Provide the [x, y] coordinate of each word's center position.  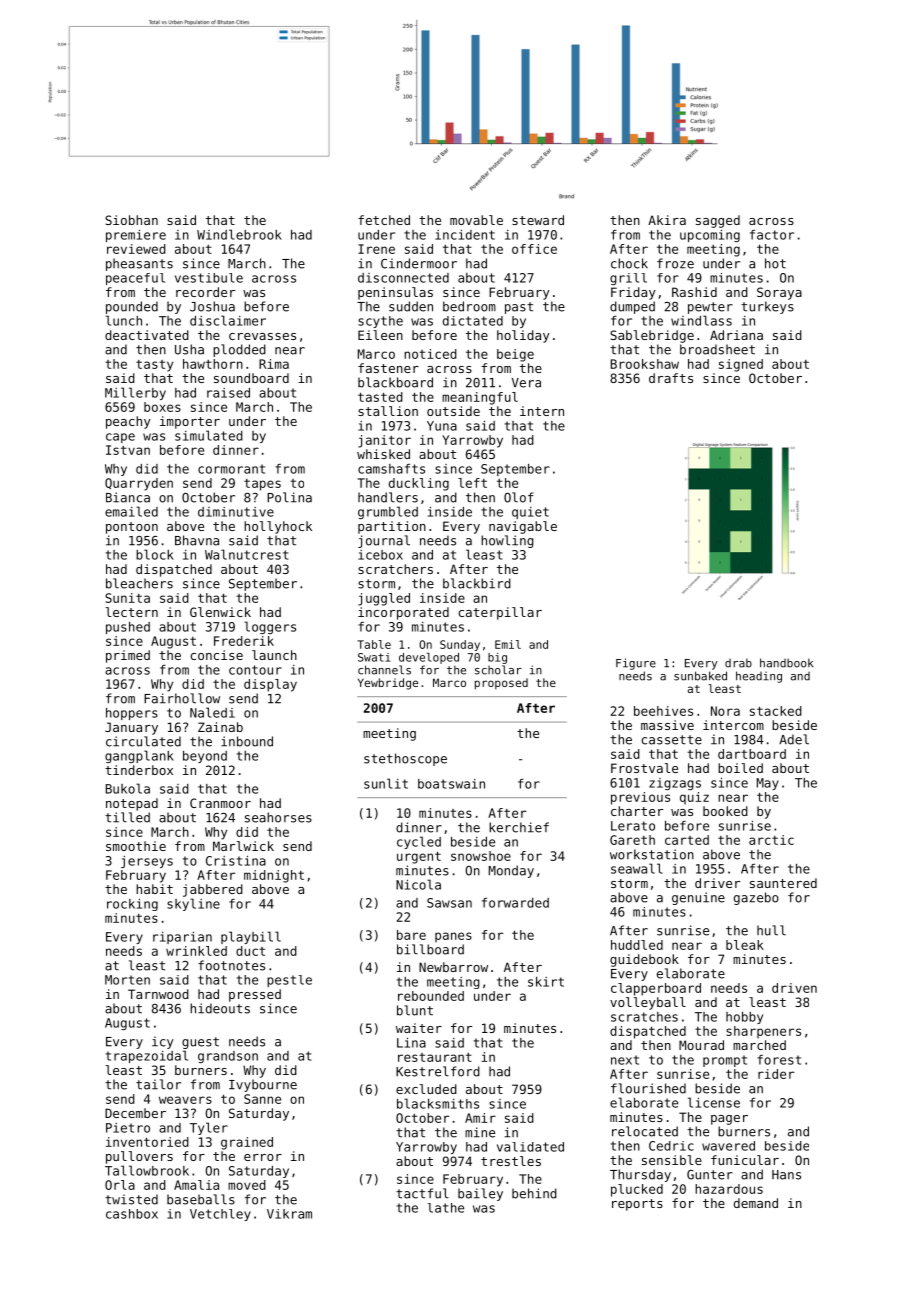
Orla [120, 1185]
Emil [508, 644]
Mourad [701, 1045]
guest [200, 1043]
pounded [132, 307]
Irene [376, 249]
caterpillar [500, 613]
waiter [419, 1028]
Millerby [135, 393]
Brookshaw [645, 364]
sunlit [386, 783]
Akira [667, 220]
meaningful [480, 398]
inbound [247, 741]
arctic [771, 840]
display [270, 685]
